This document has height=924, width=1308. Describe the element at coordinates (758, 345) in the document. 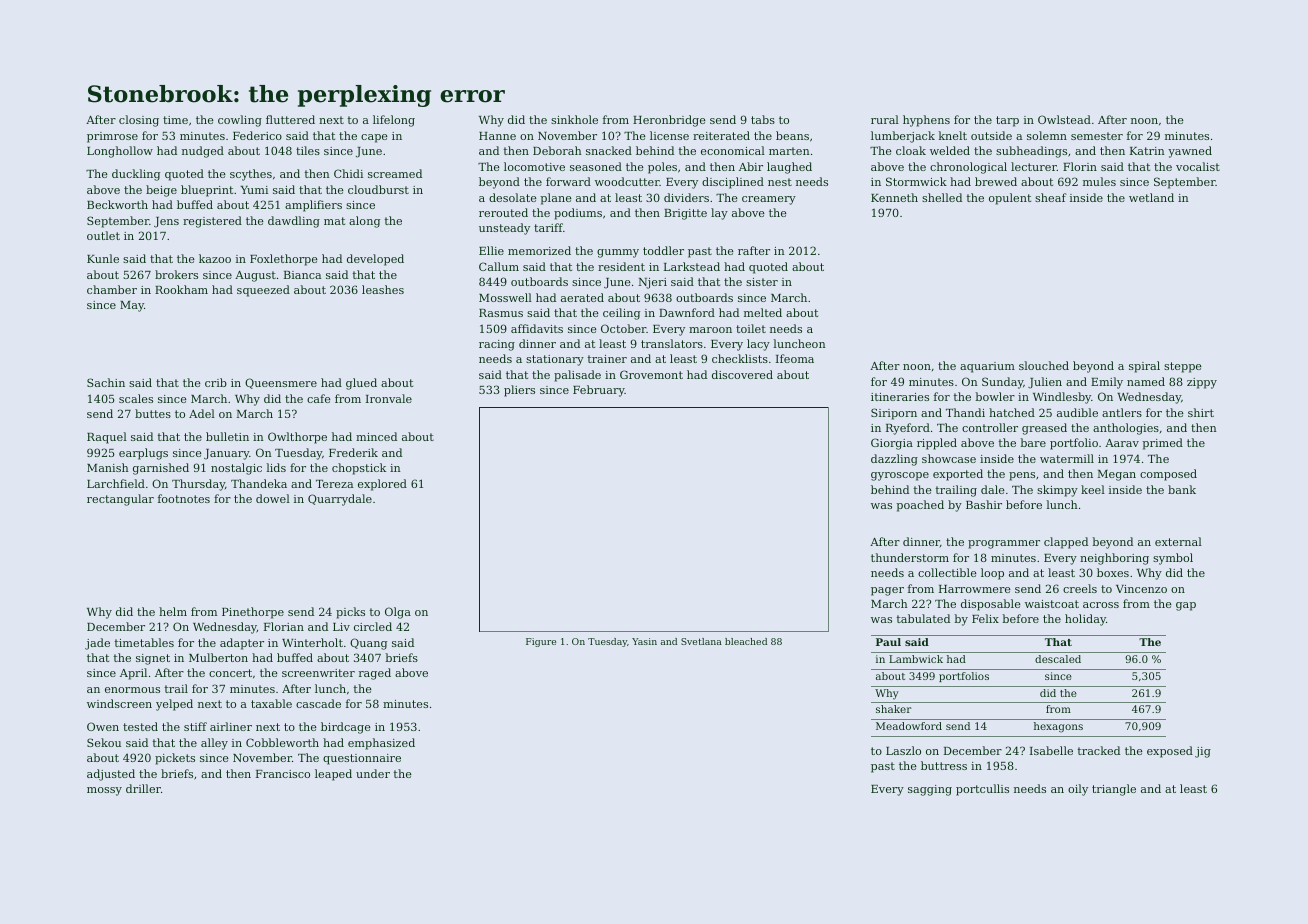

I see `lacy` at that location.
